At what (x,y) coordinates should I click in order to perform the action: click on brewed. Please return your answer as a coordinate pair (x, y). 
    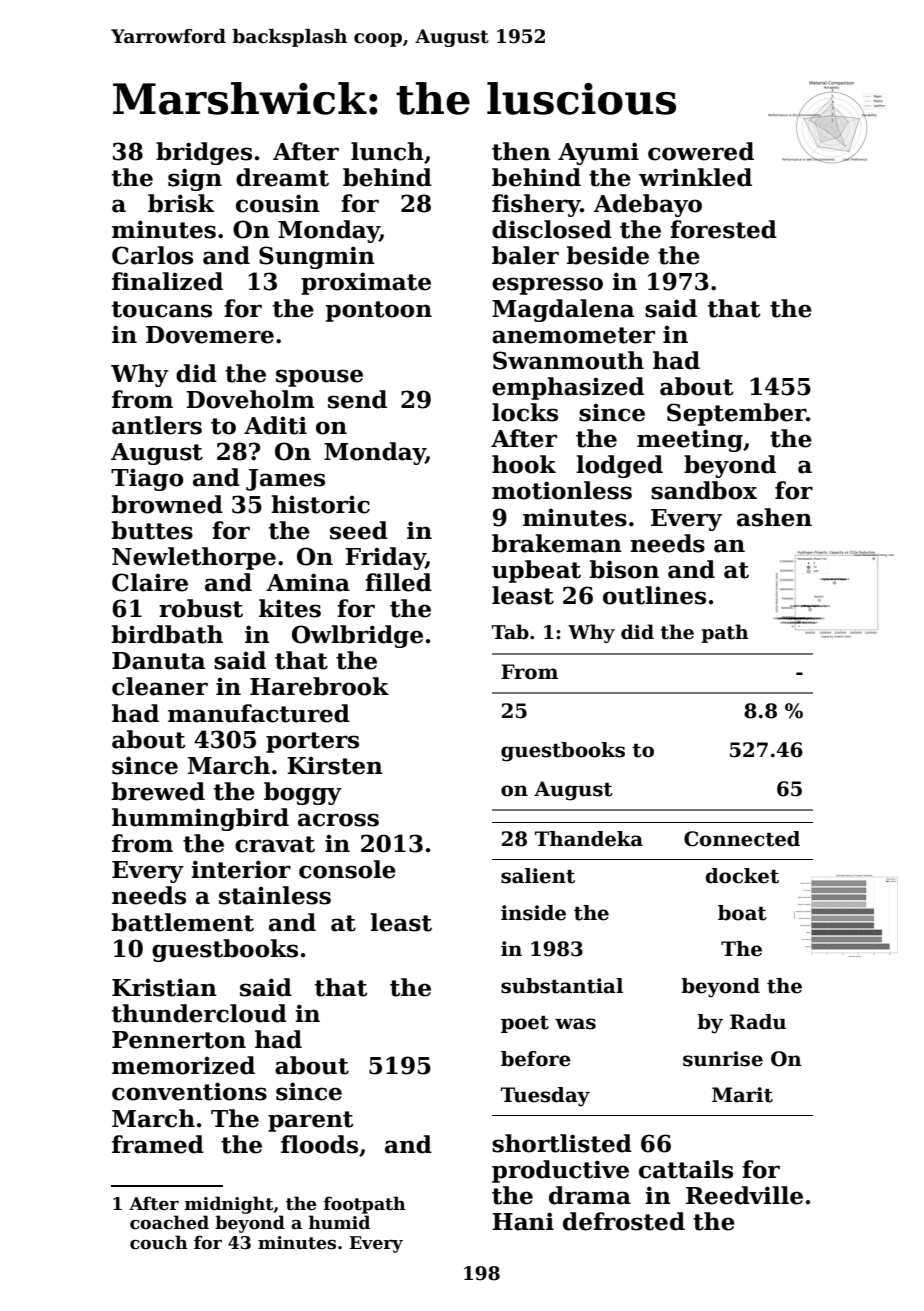
    Looking at the image, I should click on (158, 791).
